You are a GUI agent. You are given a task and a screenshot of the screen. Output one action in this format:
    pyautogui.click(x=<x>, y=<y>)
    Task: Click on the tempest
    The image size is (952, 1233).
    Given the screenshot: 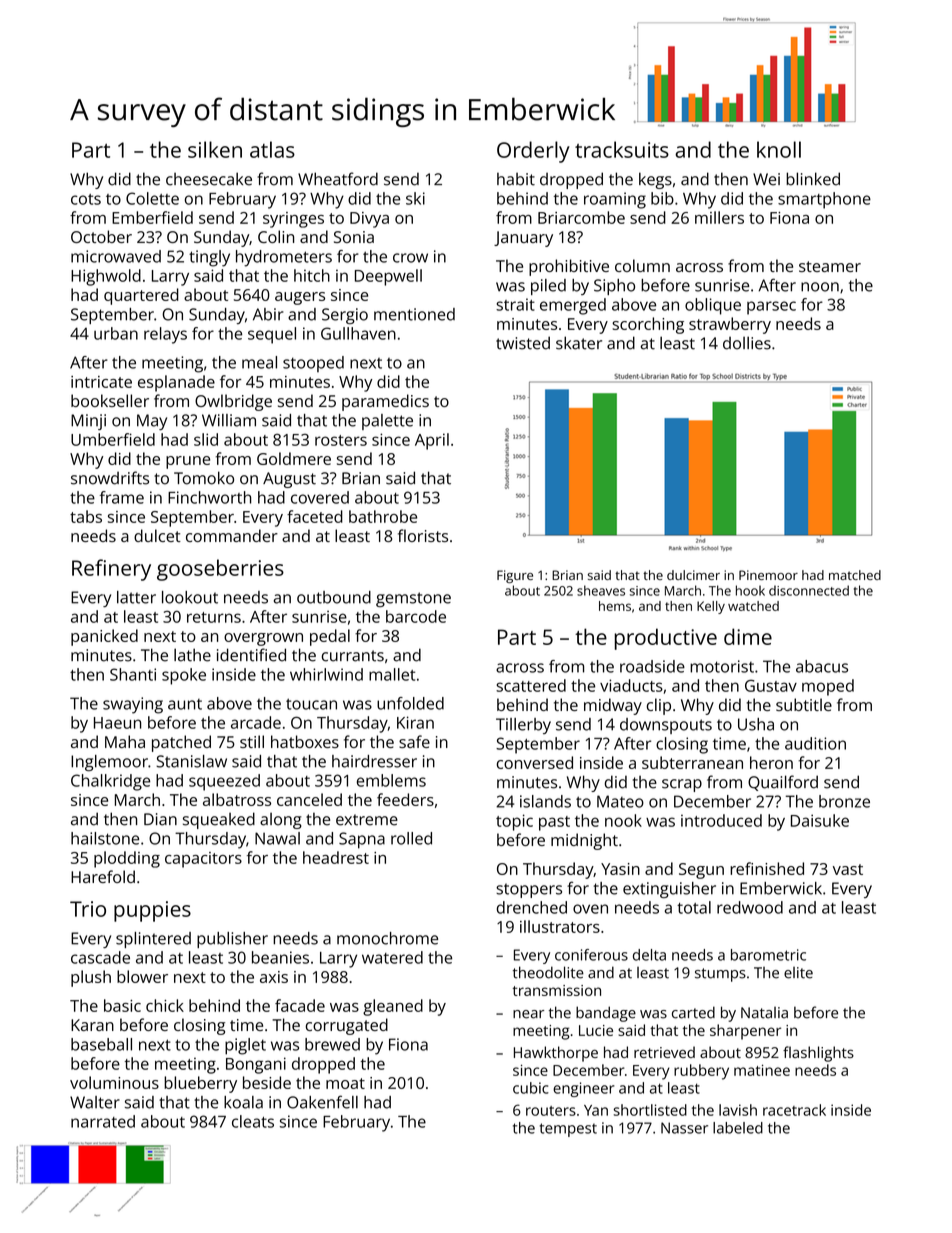 What is the action you would take?
    pyautogui.click(x=568, y=1130)
